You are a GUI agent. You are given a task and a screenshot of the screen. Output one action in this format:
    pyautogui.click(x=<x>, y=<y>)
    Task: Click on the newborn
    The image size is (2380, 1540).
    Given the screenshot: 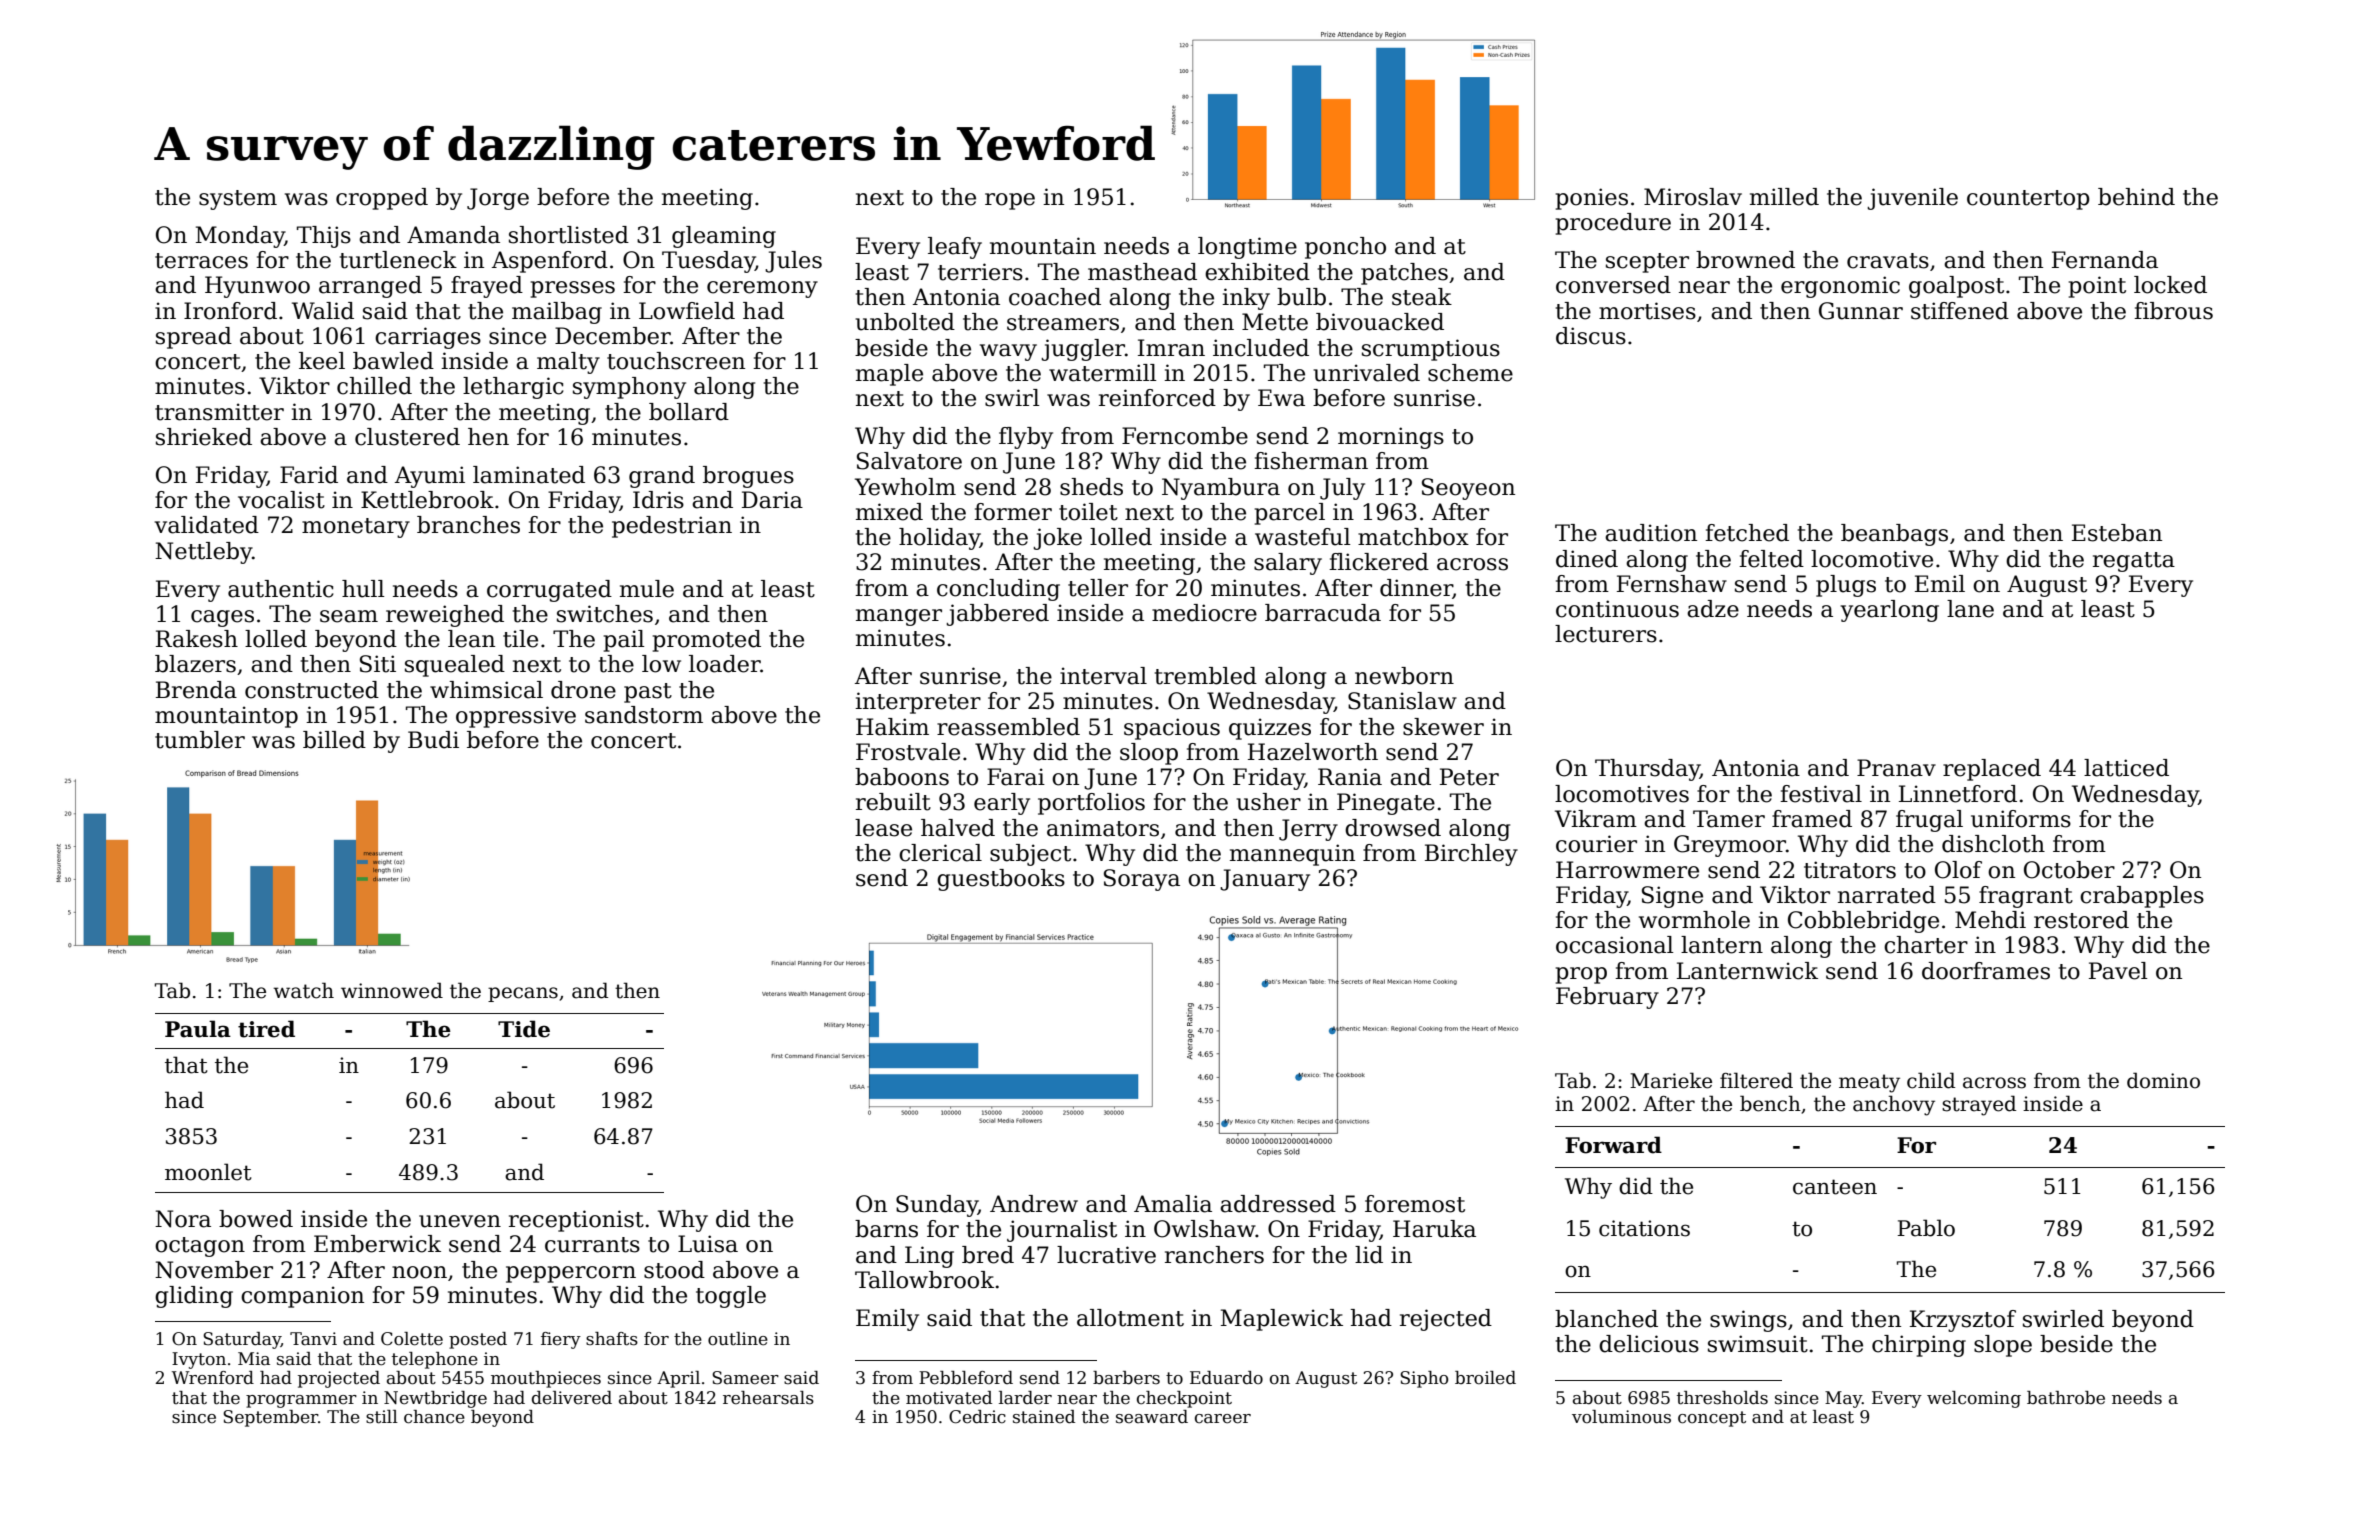 What is the action you would take?
    pyautogui.click(x=1404, y=676)
